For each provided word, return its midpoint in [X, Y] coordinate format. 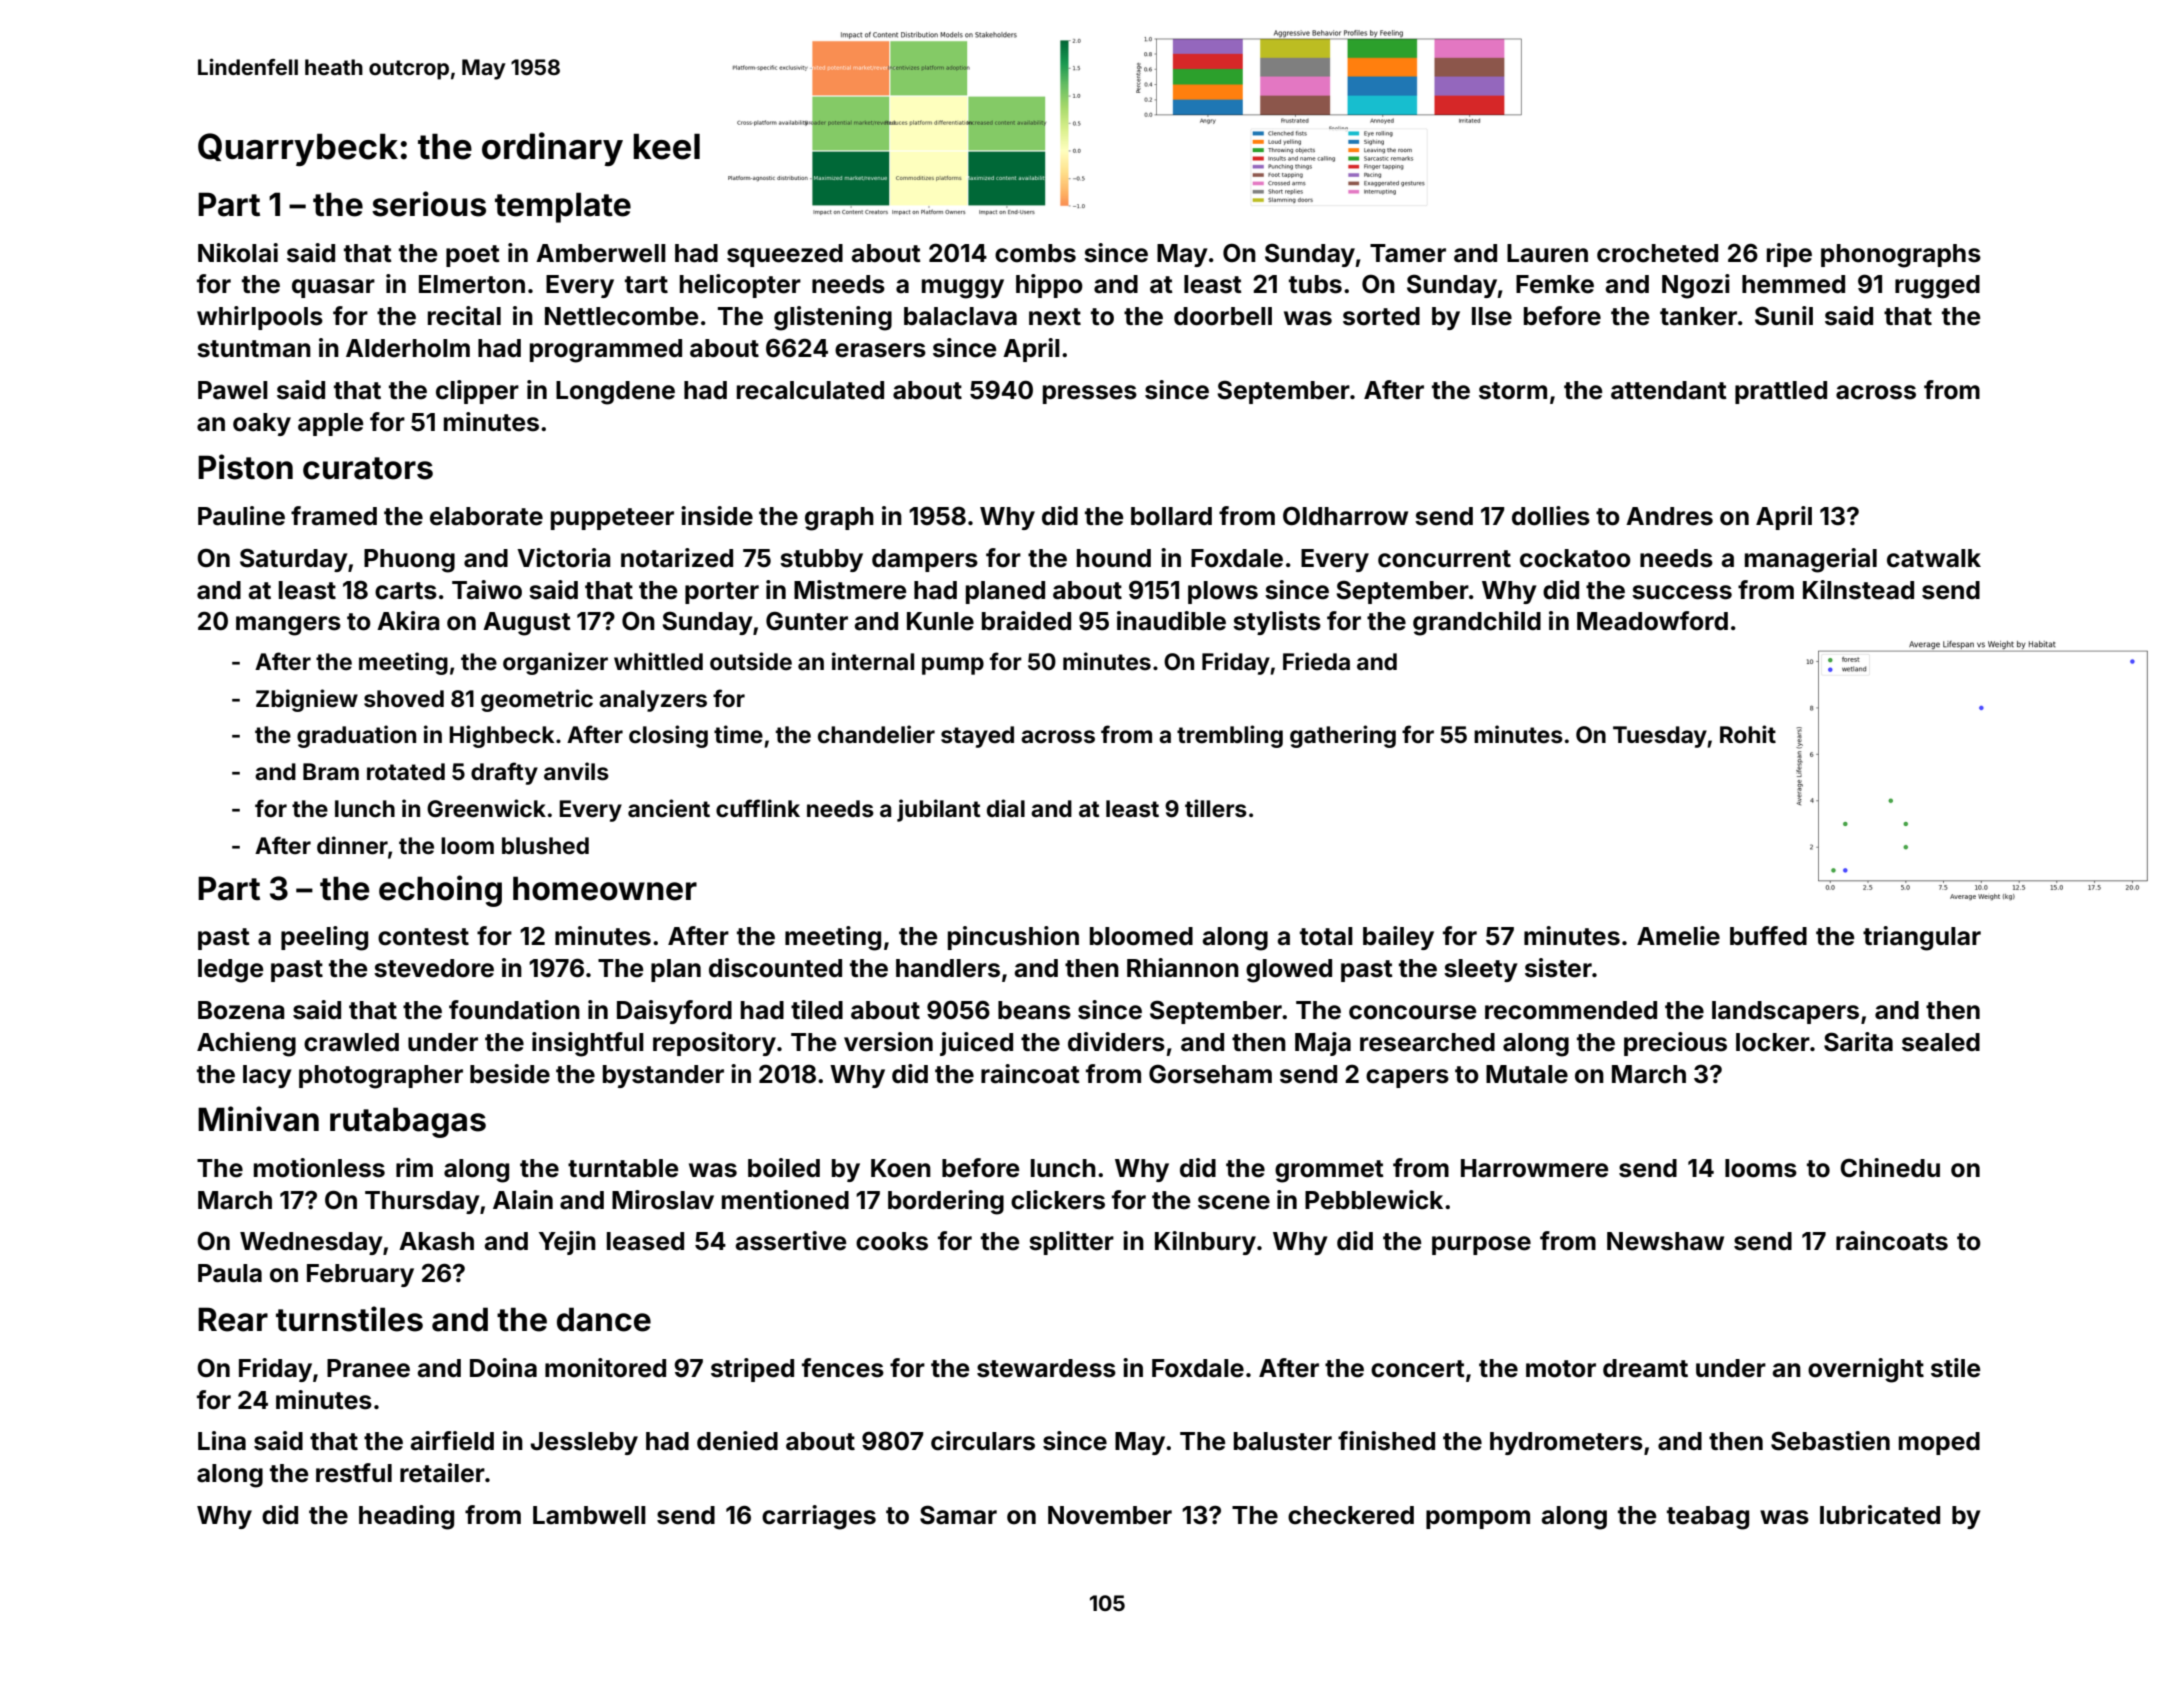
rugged [1937, 287]
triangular [1922, 938]
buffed [1768, 936]
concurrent [1444, 559]
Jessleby [584, 1443]
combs [1035, 253]
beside [510, 1074]
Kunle [940, 621]
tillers [1216, 808]
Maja [1323, 1044]
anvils [576, 771]
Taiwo [487, 590]
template [563, 207]
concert [1418, 1369]
